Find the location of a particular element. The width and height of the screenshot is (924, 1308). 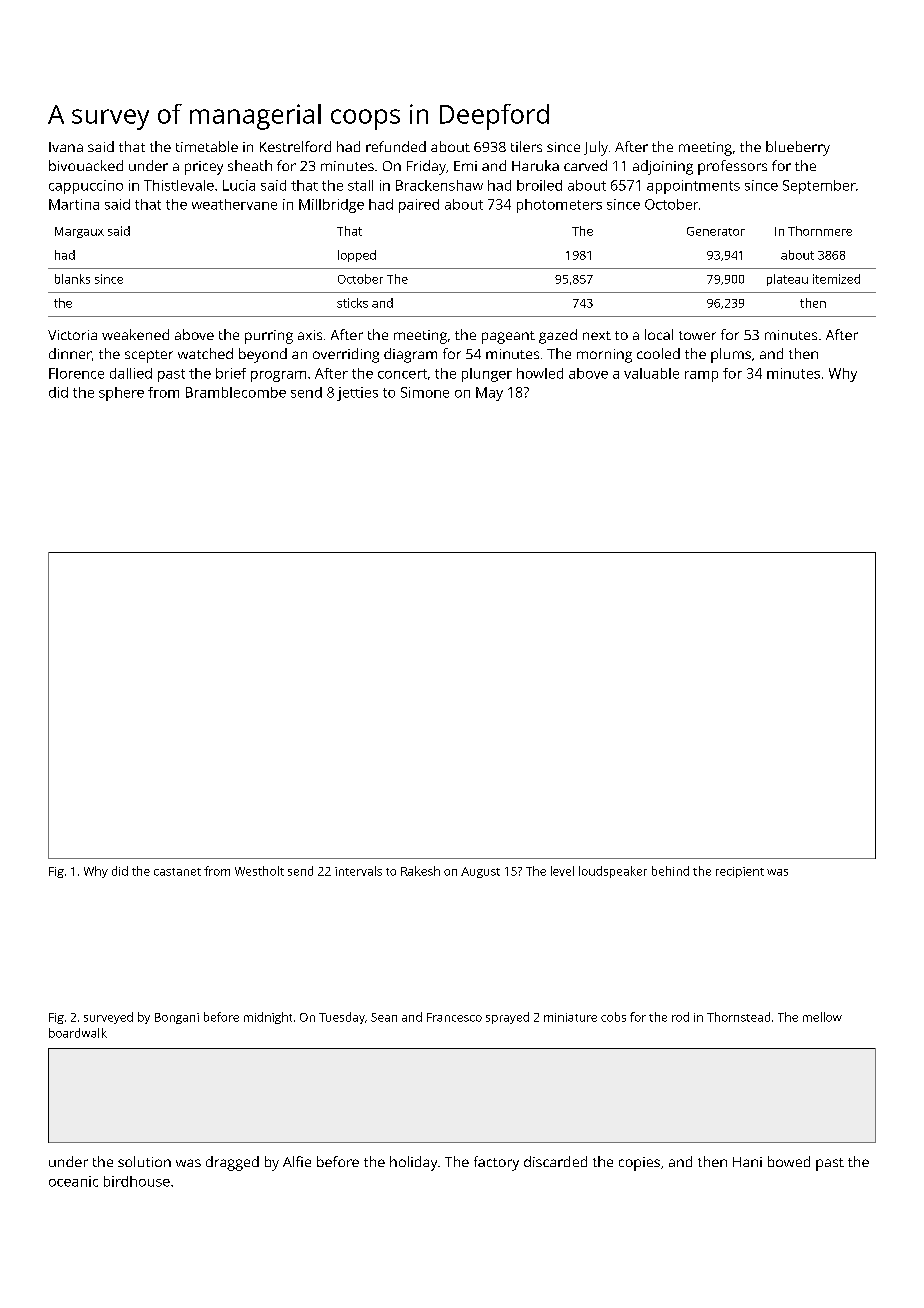

blueberry is located at coordinates (798, 148).
